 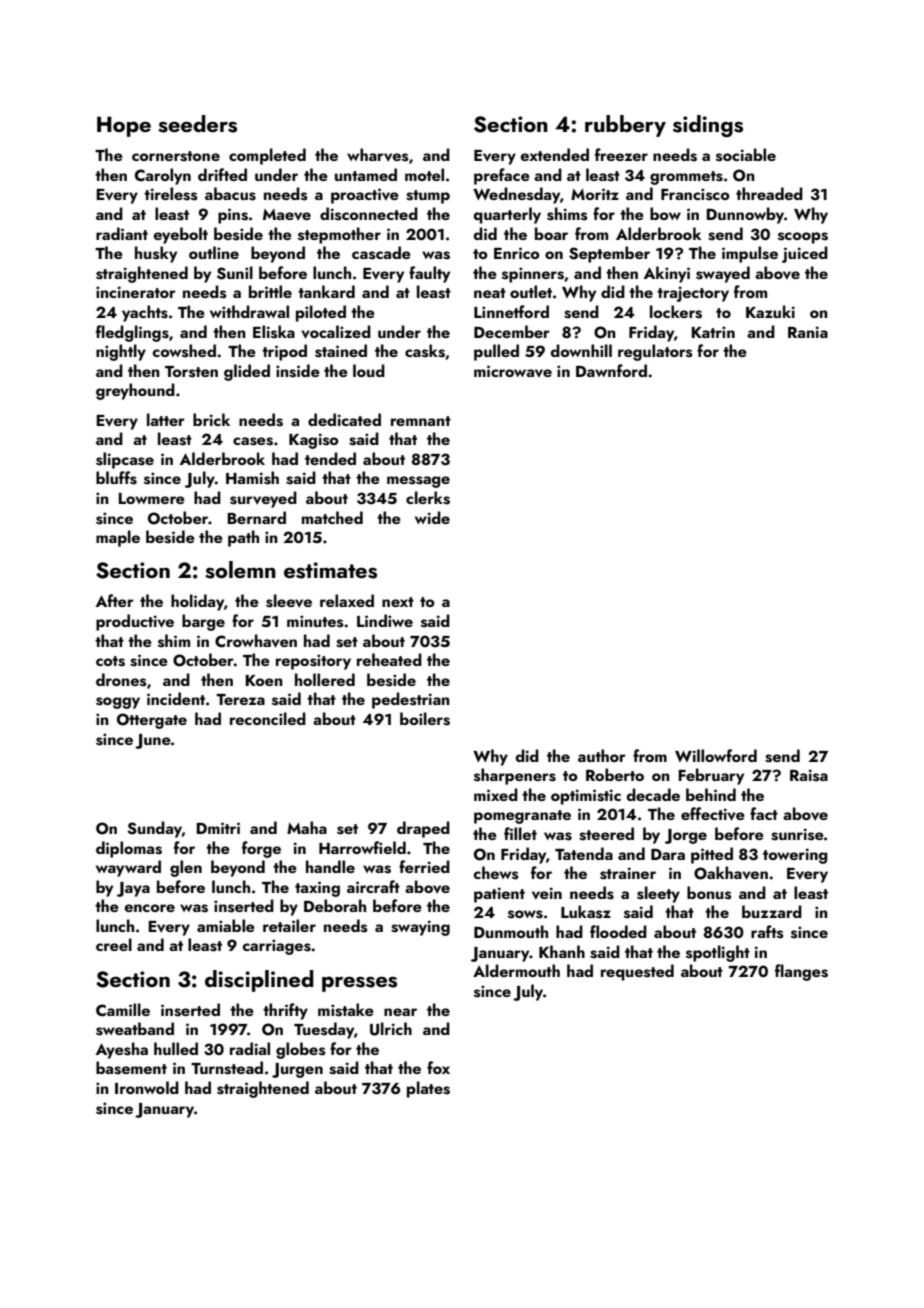 I want to click on sidings, so click(x=708, y=126).
